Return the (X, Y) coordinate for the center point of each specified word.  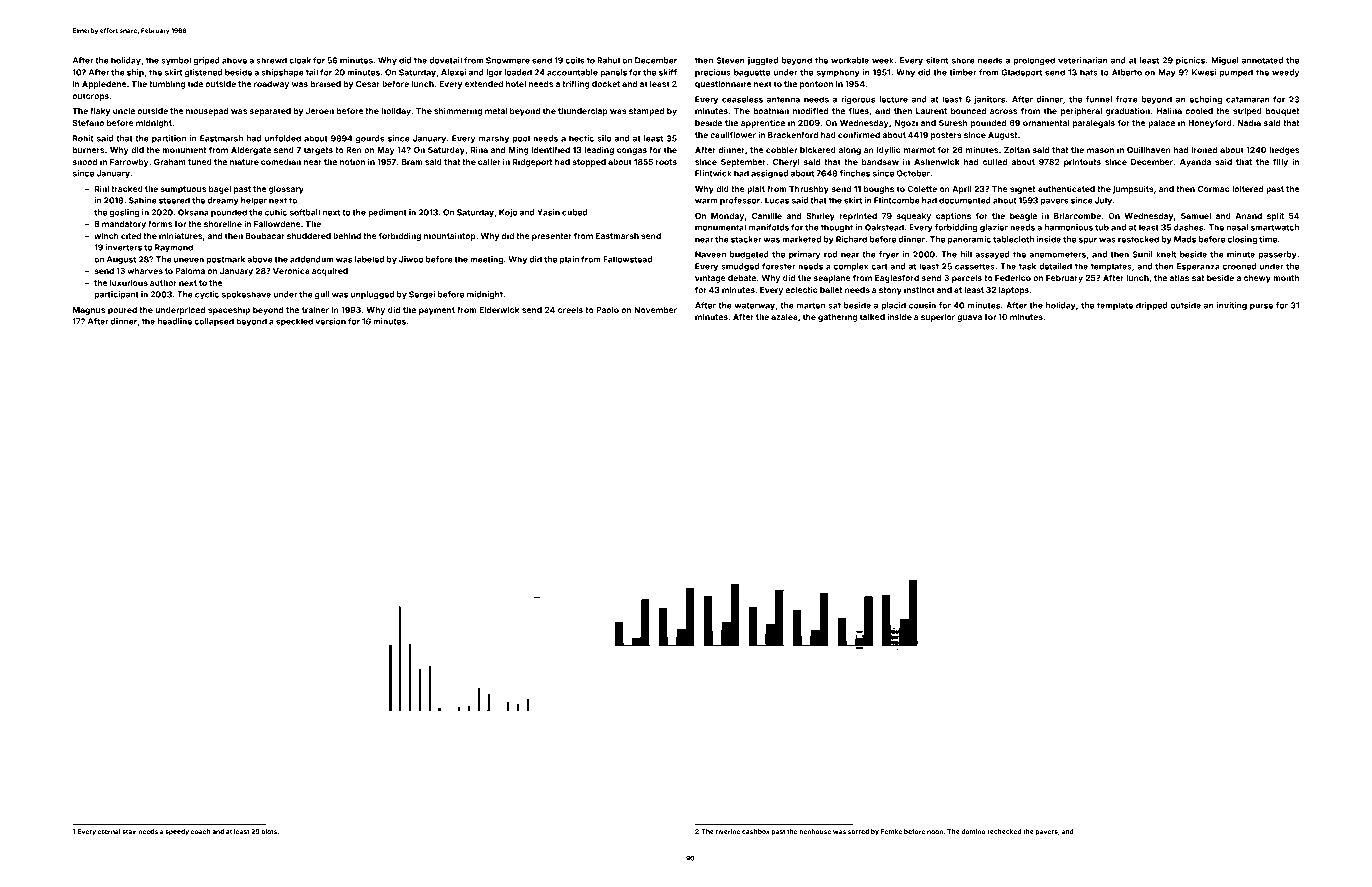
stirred (858, 831)
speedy (177, 832)
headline (174, 321)
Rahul (608, 60)
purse (1261, 307)
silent (937, 60)
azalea (784, 317)
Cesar (368, 84)
